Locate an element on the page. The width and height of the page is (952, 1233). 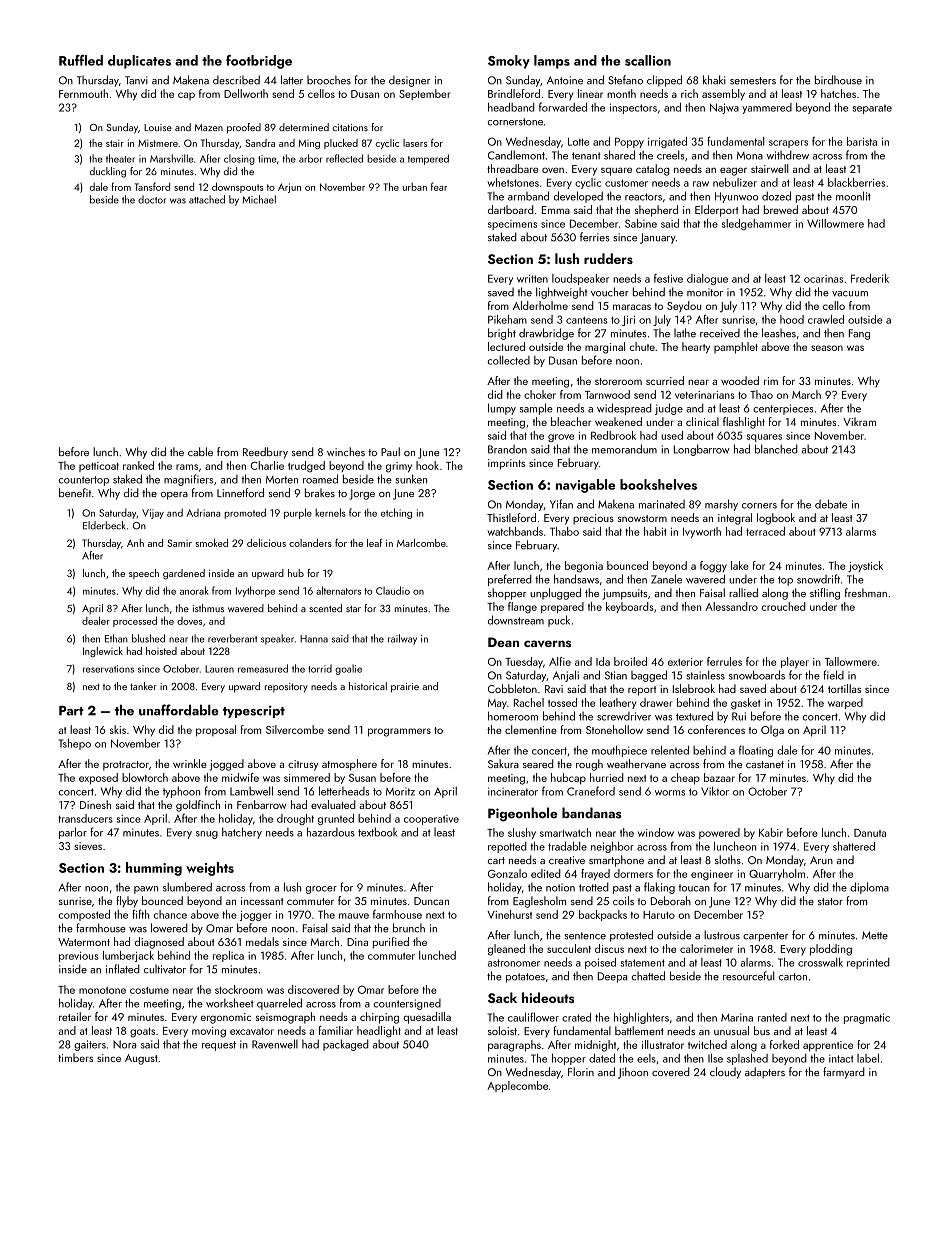
ranked is located at coordinates (138, 465).
